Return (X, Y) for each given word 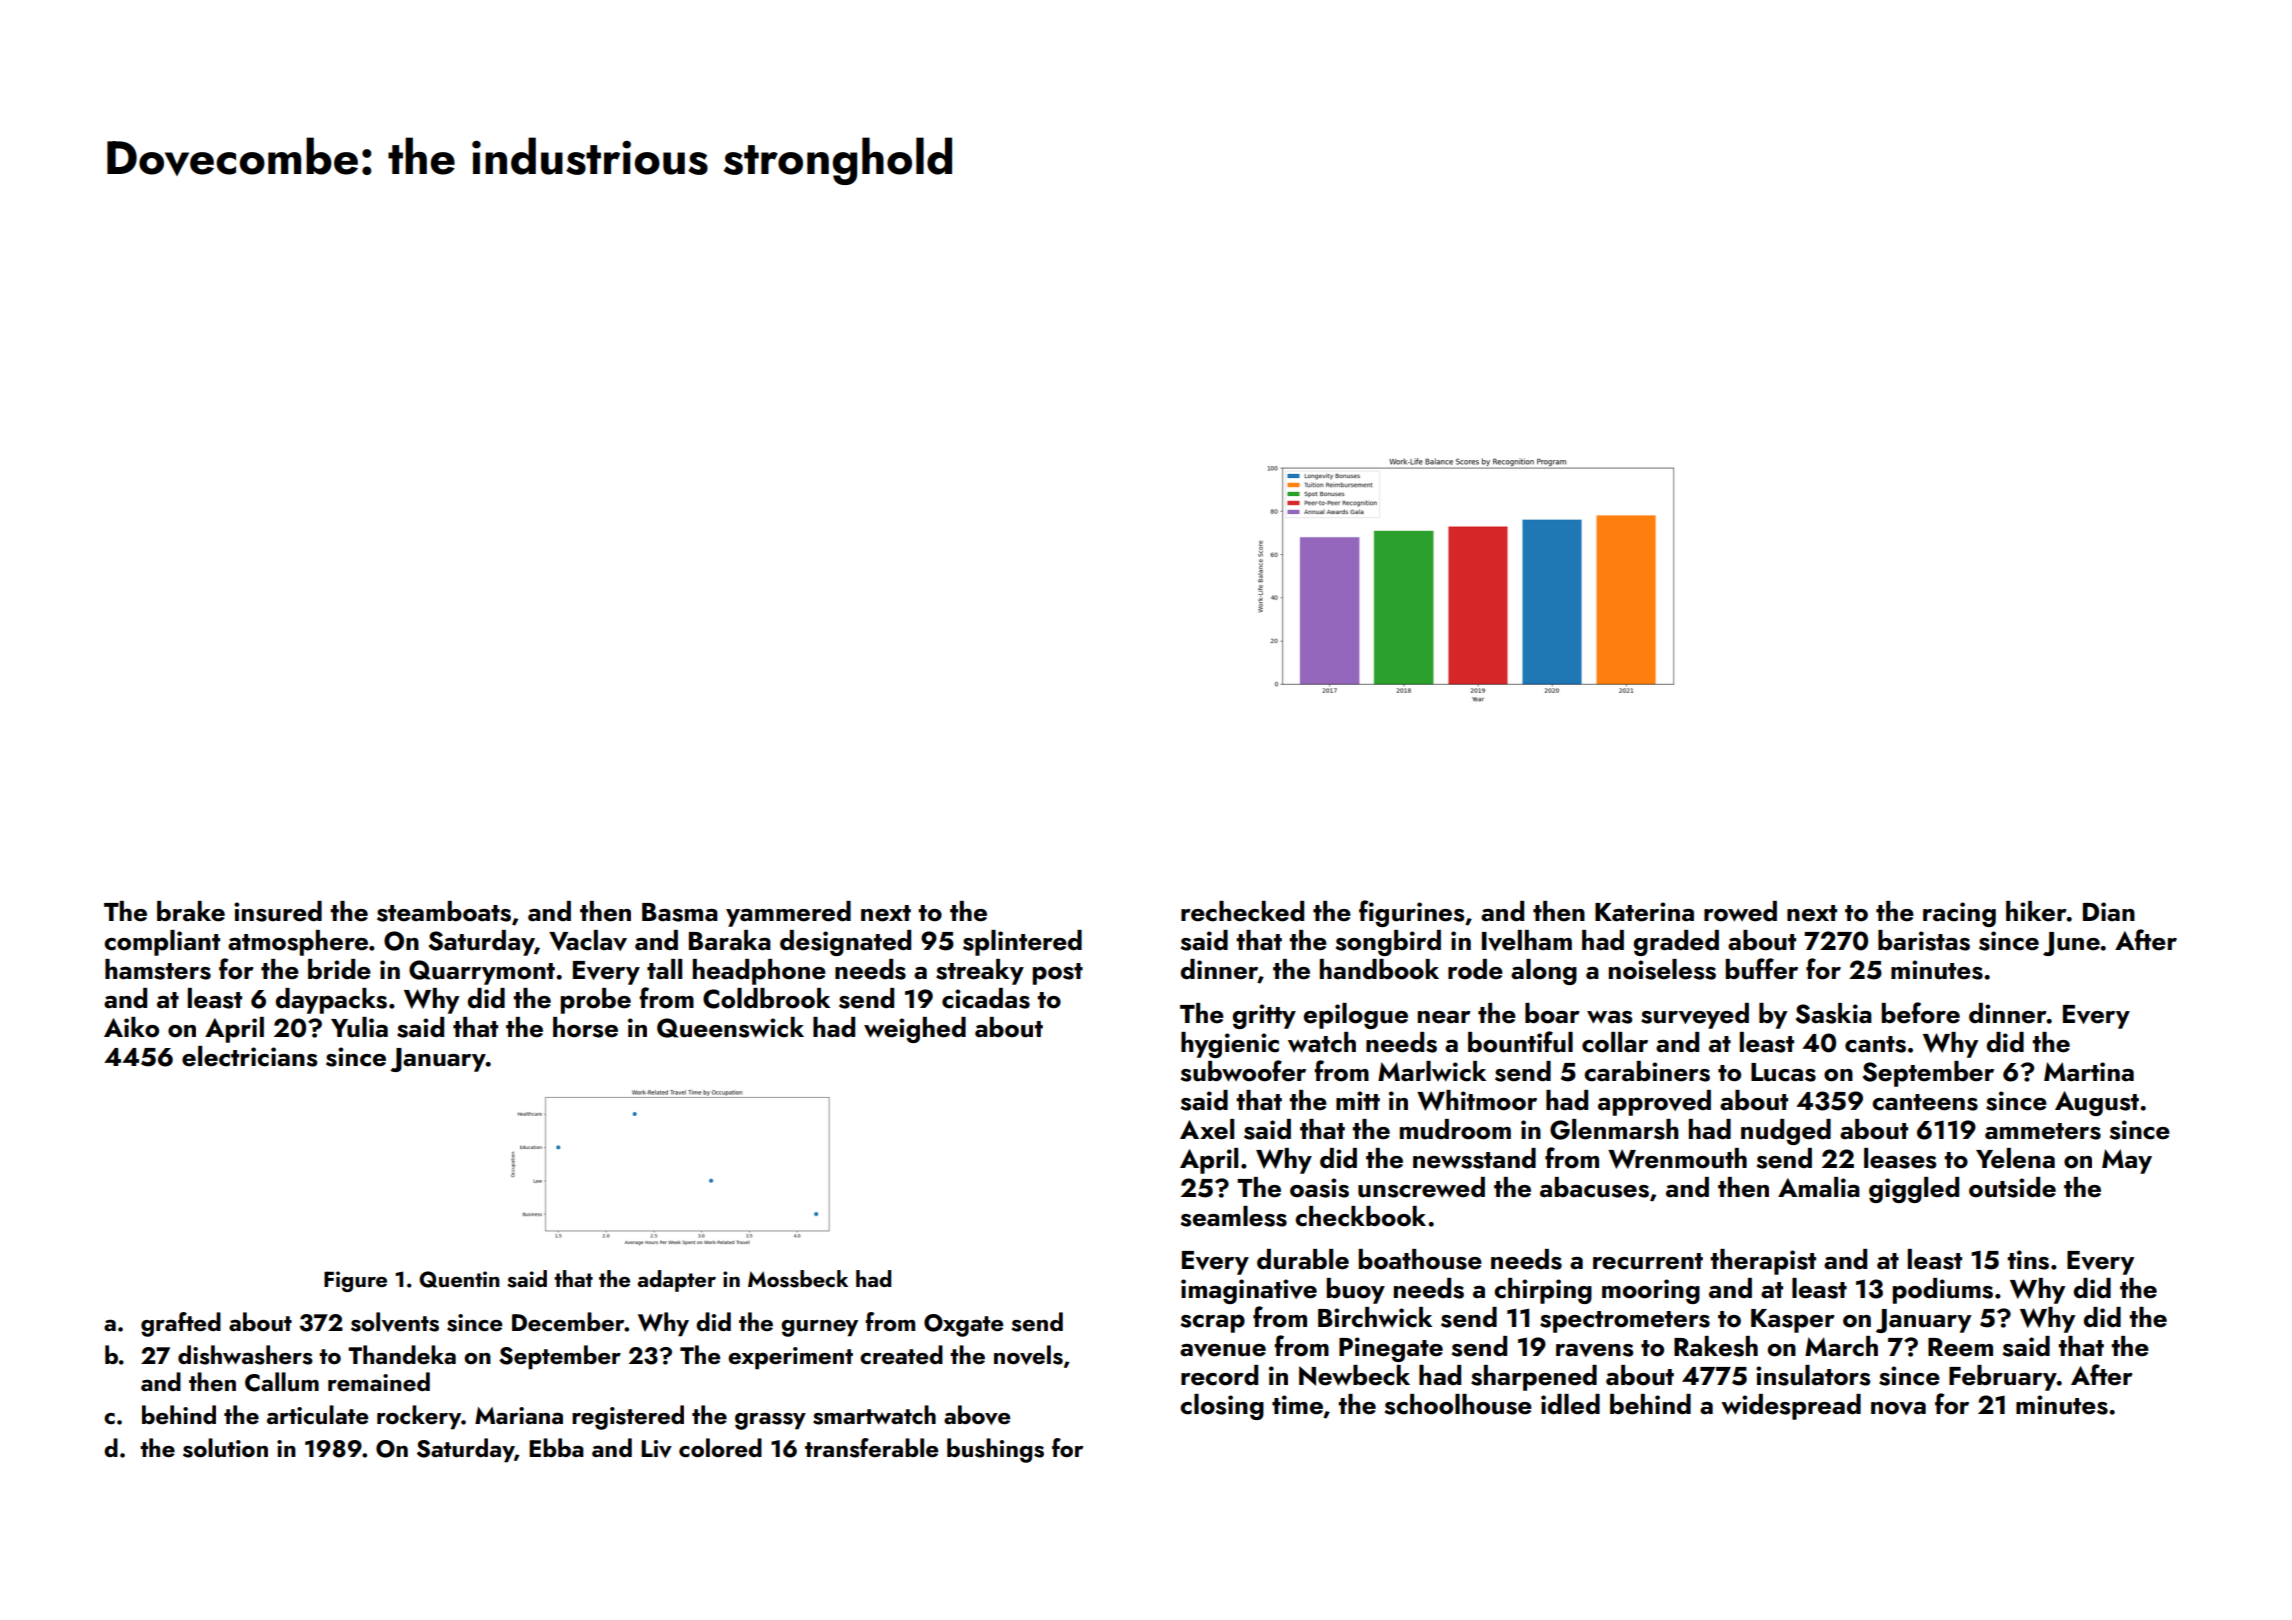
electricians (249, 1056)
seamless (1234, 1216)
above (977, 1415)
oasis (1319, 1188)
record (1219, 1375)
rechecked (1242, 911)
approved (1654, 1103)
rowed (1740, 911)
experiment (790, 1358)
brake (191, 911)
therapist (1763, 1262)
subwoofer (1243, 1071)
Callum (282, 1382)
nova (1898, 1408)
